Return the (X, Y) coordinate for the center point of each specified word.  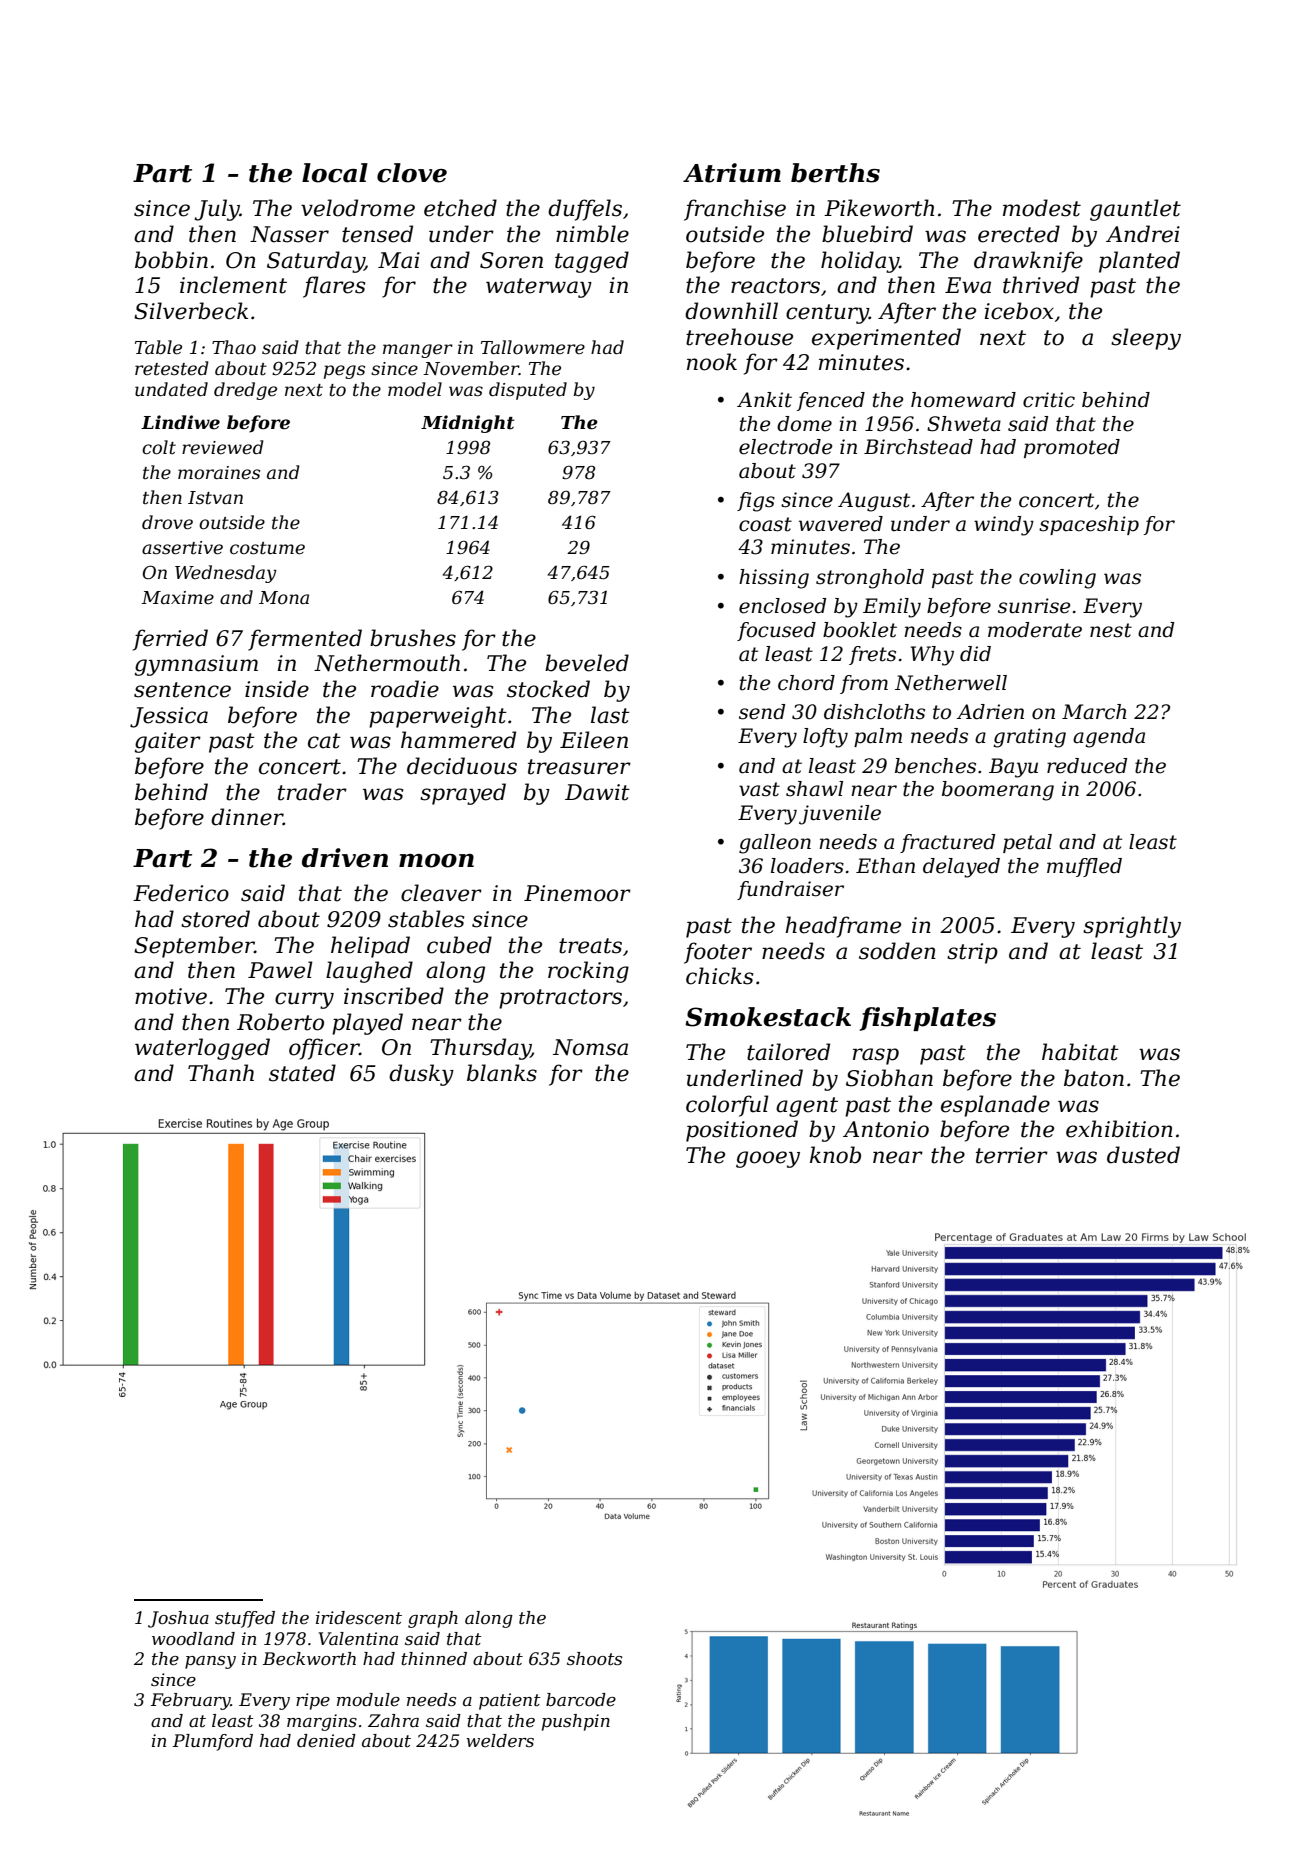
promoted (1072, 448)
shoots (594, 1659)
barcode (581, 1700)
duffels (585, 210)
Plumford (213, 1742)
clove (412, 173)
